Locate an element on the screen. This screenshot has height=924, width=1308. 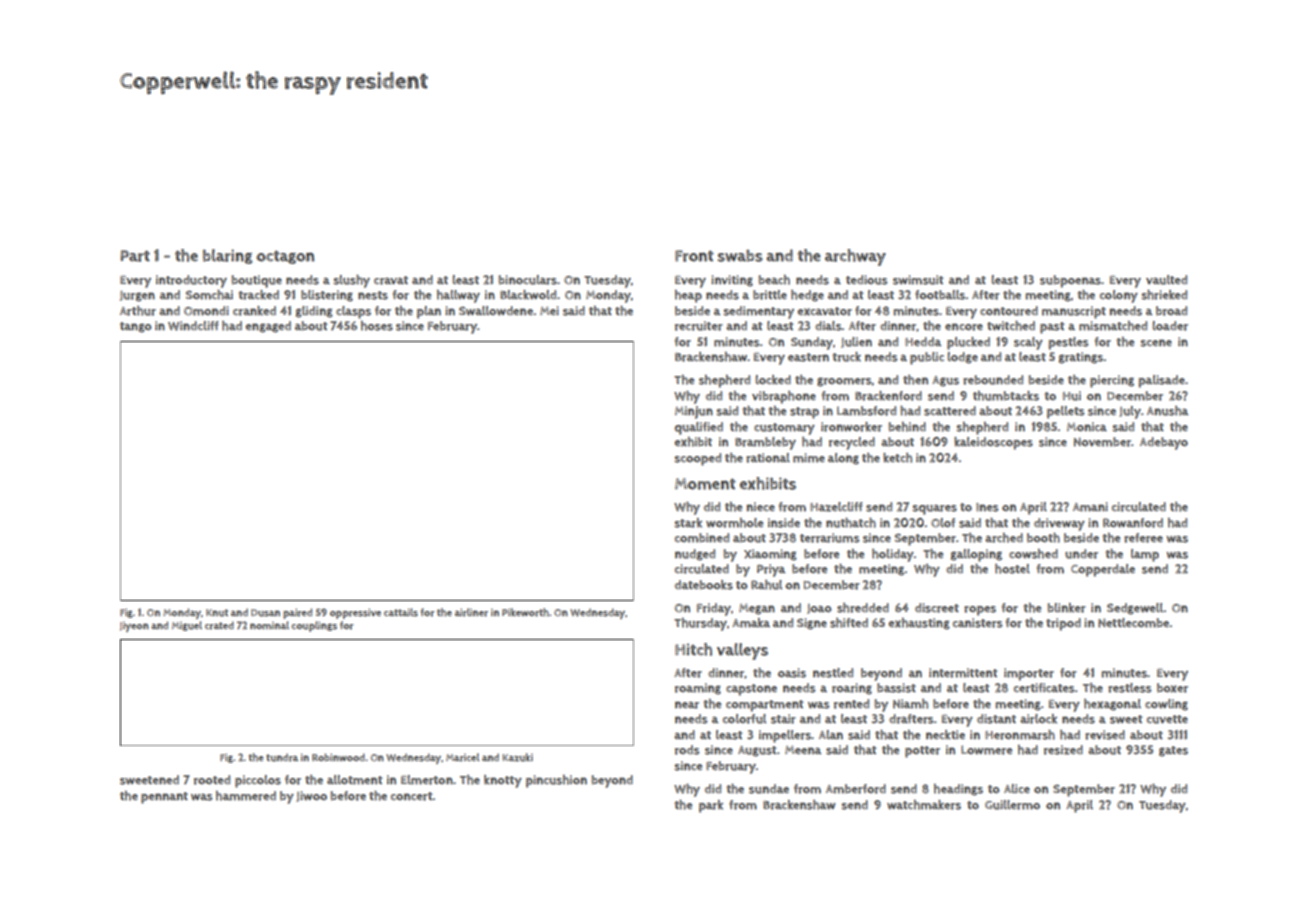
rods is located at coordinates (687, 750).
